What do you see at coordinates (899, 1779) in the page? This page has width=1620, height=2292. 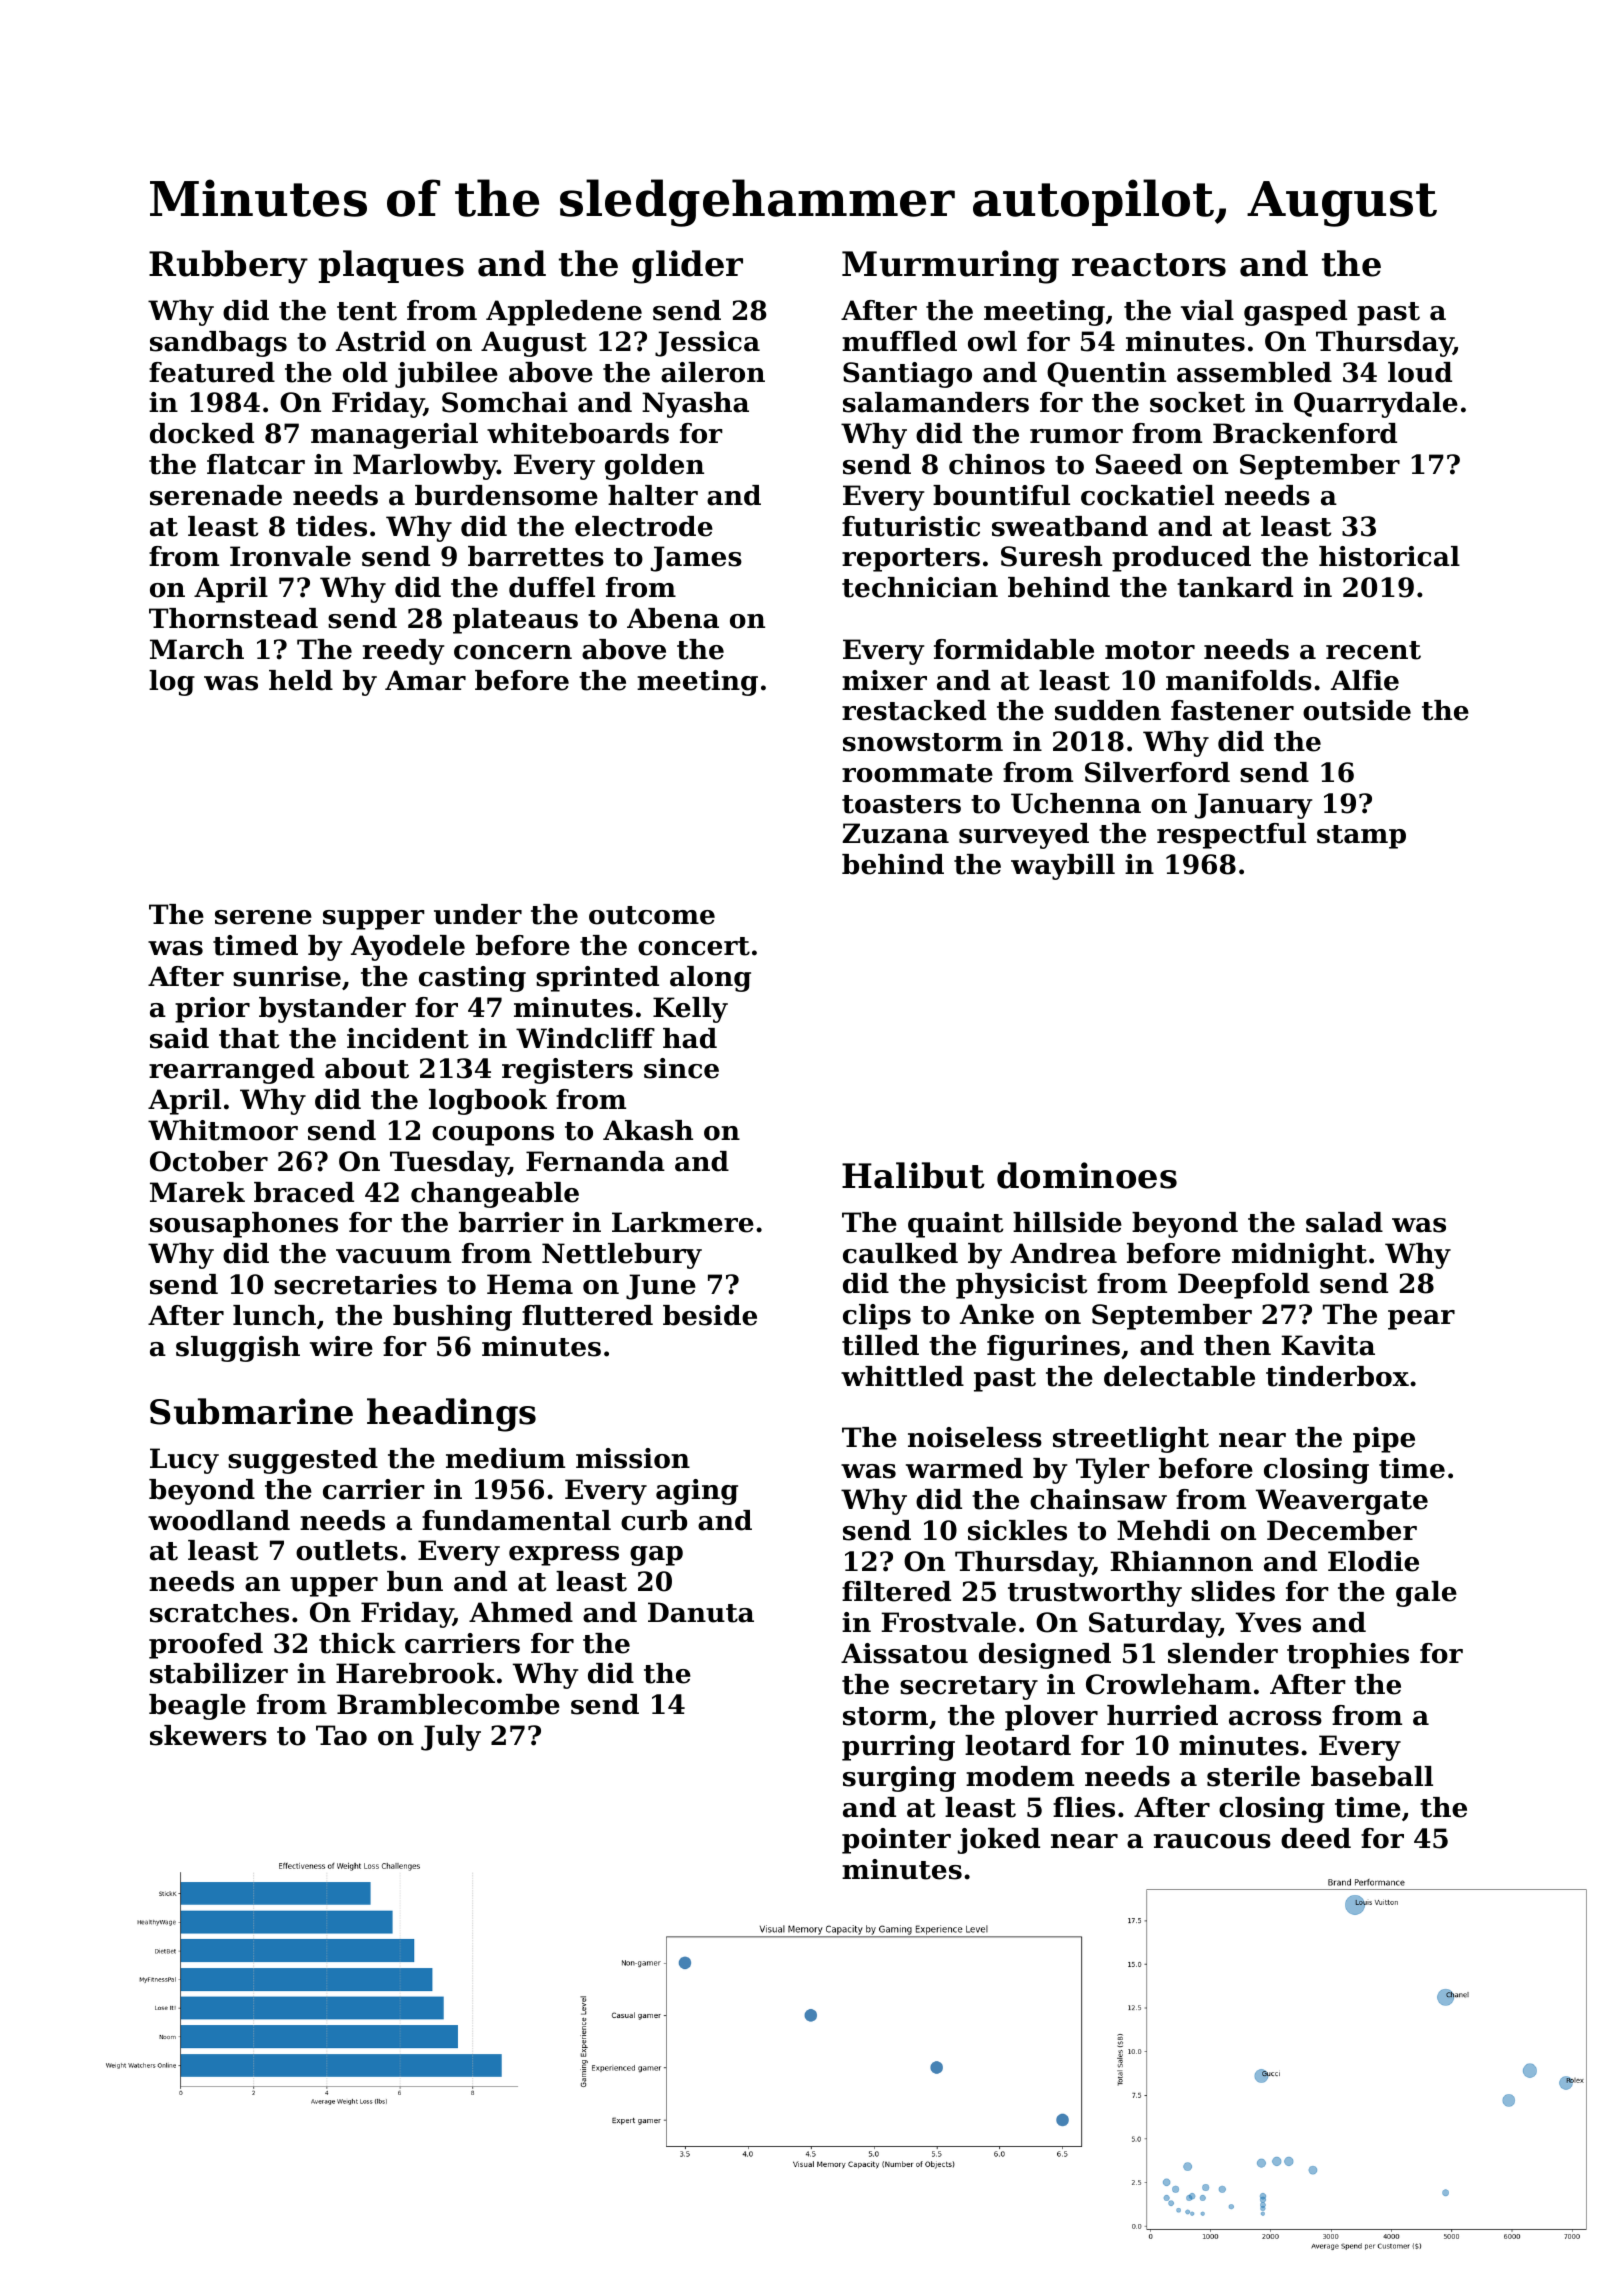 I see `surging` at bounding box center [899, 1779].
